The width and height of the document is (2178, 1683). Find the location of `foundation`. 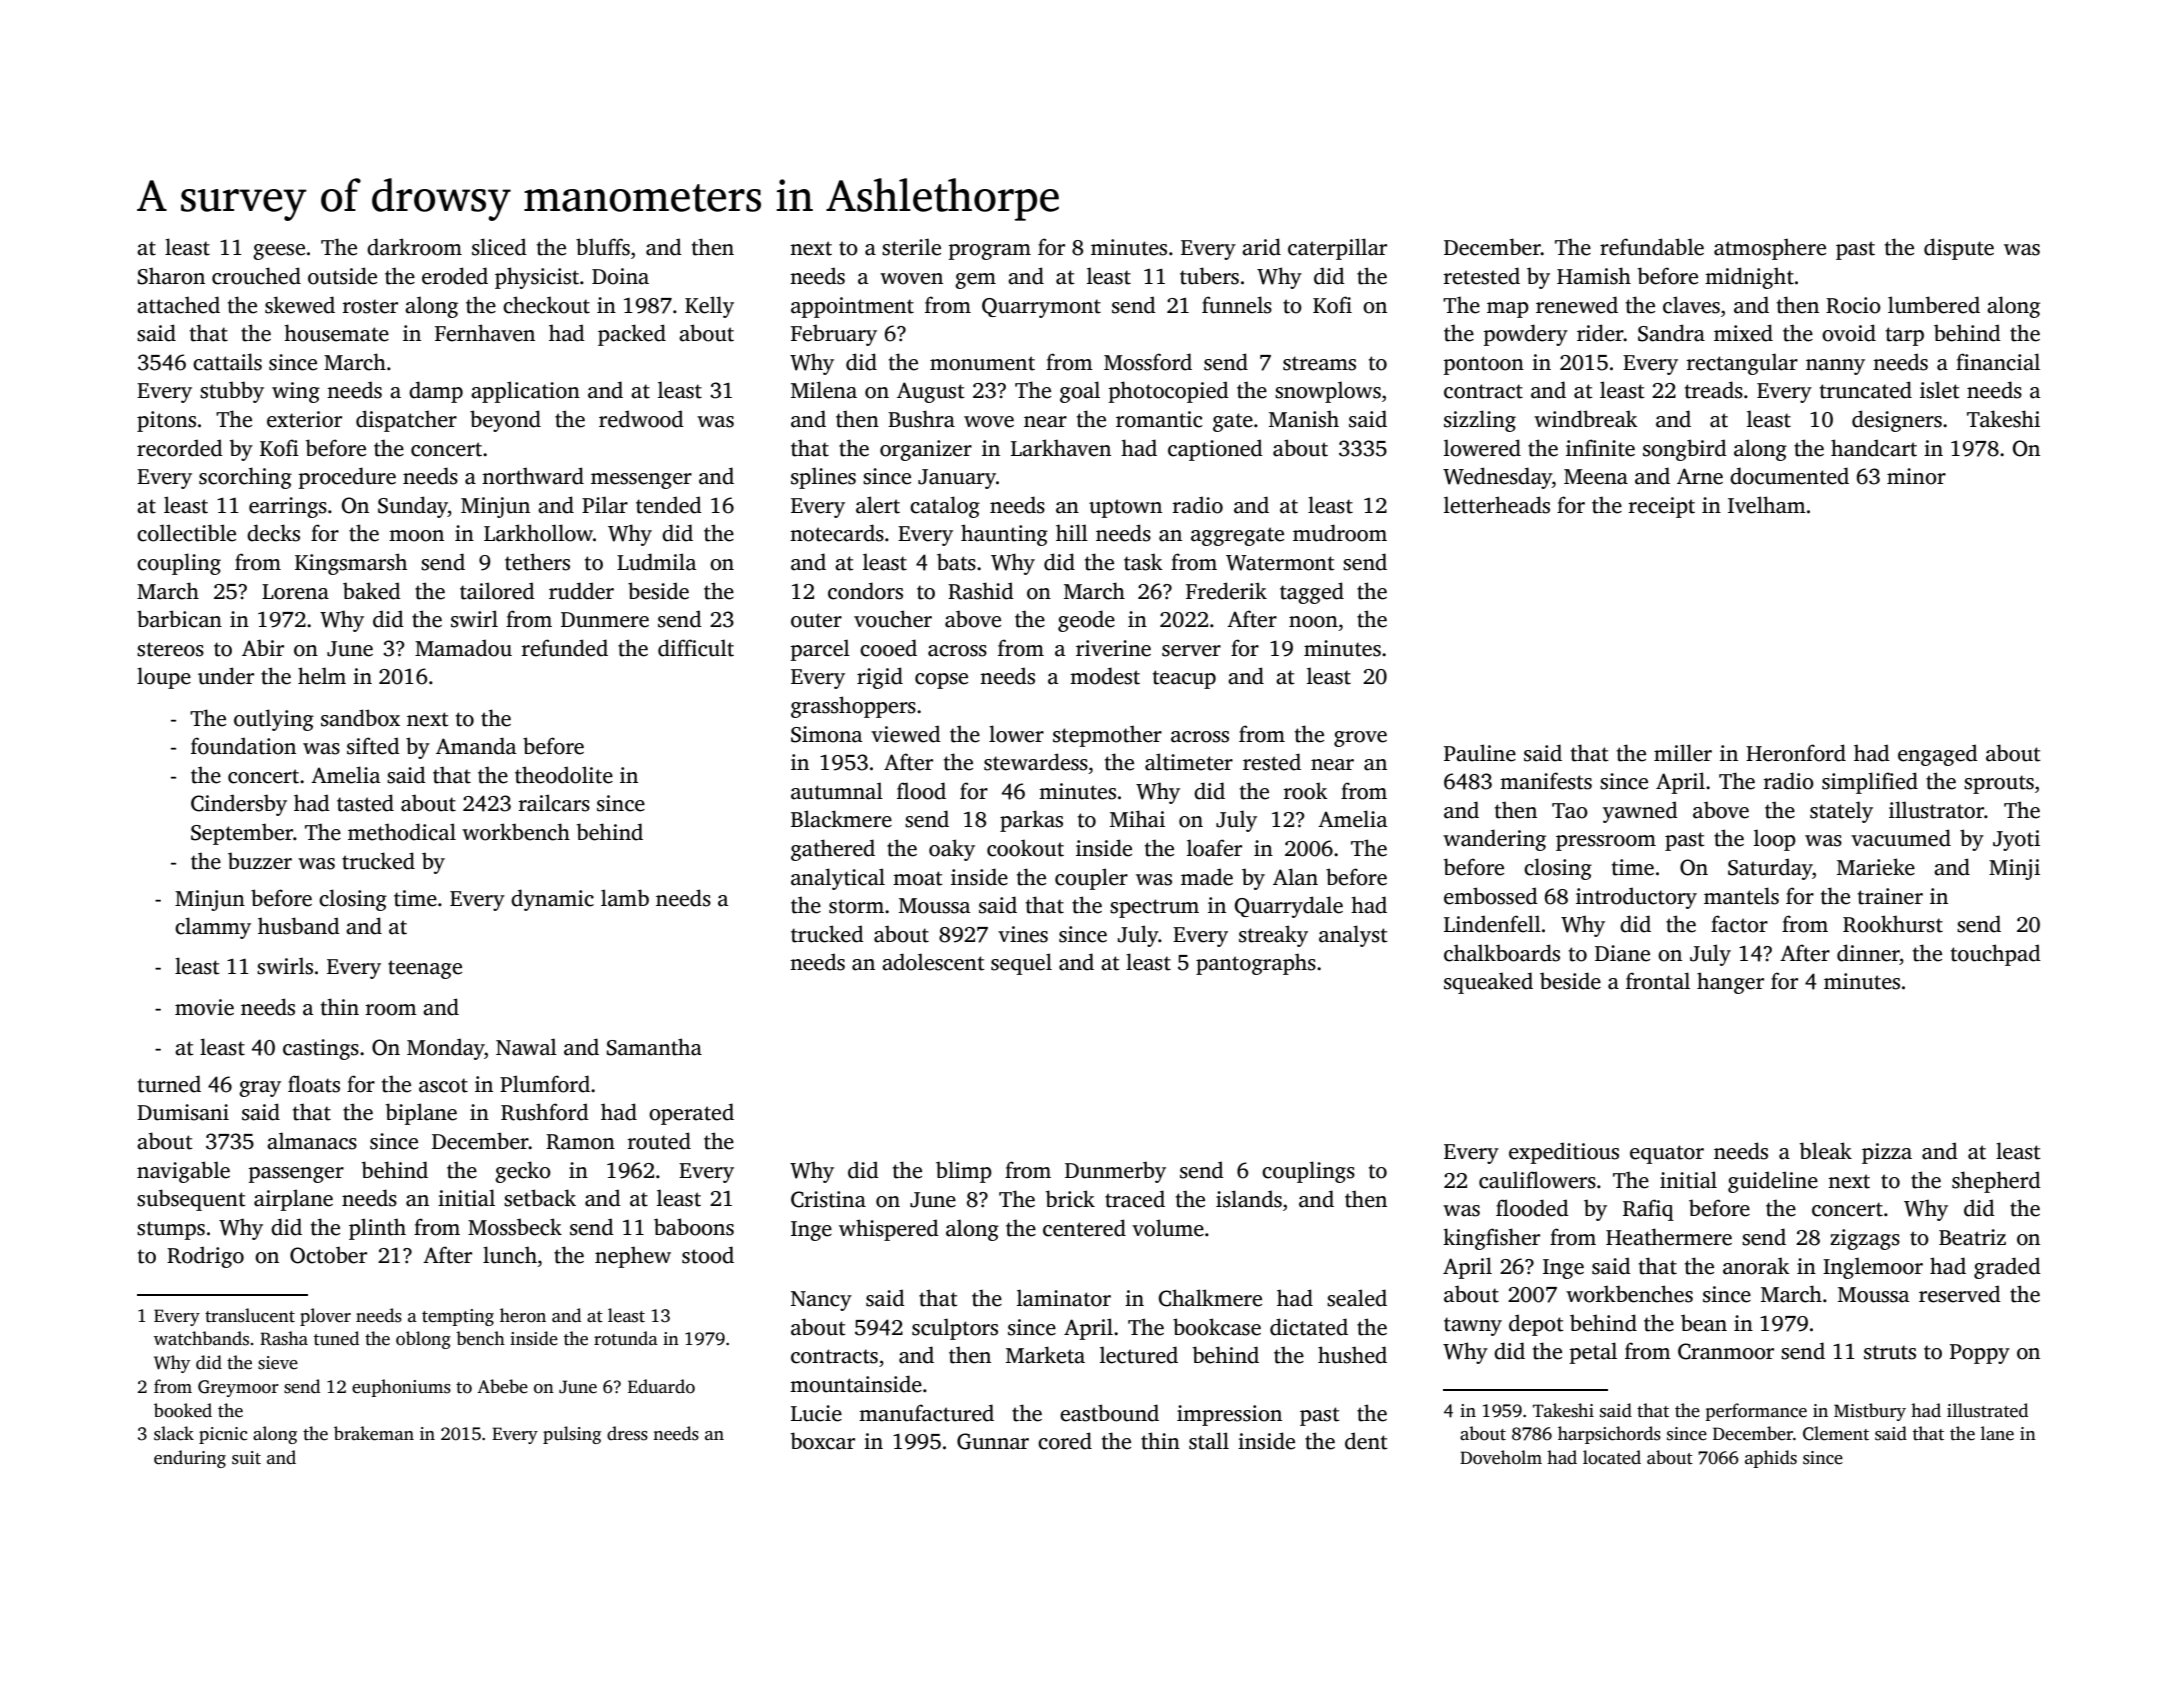

foundation is located at coordinates (243, 746).
